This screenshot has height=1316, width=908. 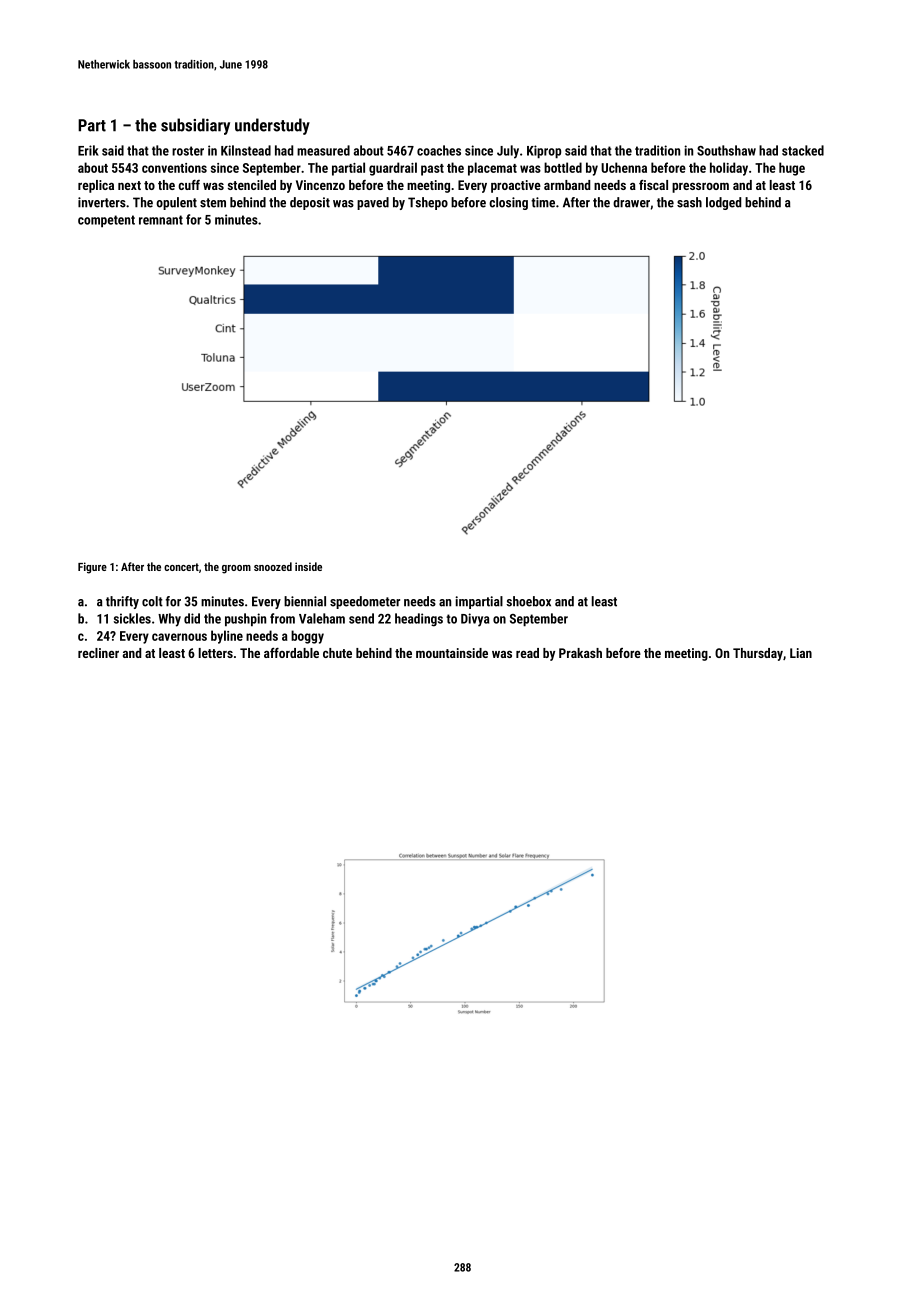 I want to click on snoozed, so click(x=273, y=566).
